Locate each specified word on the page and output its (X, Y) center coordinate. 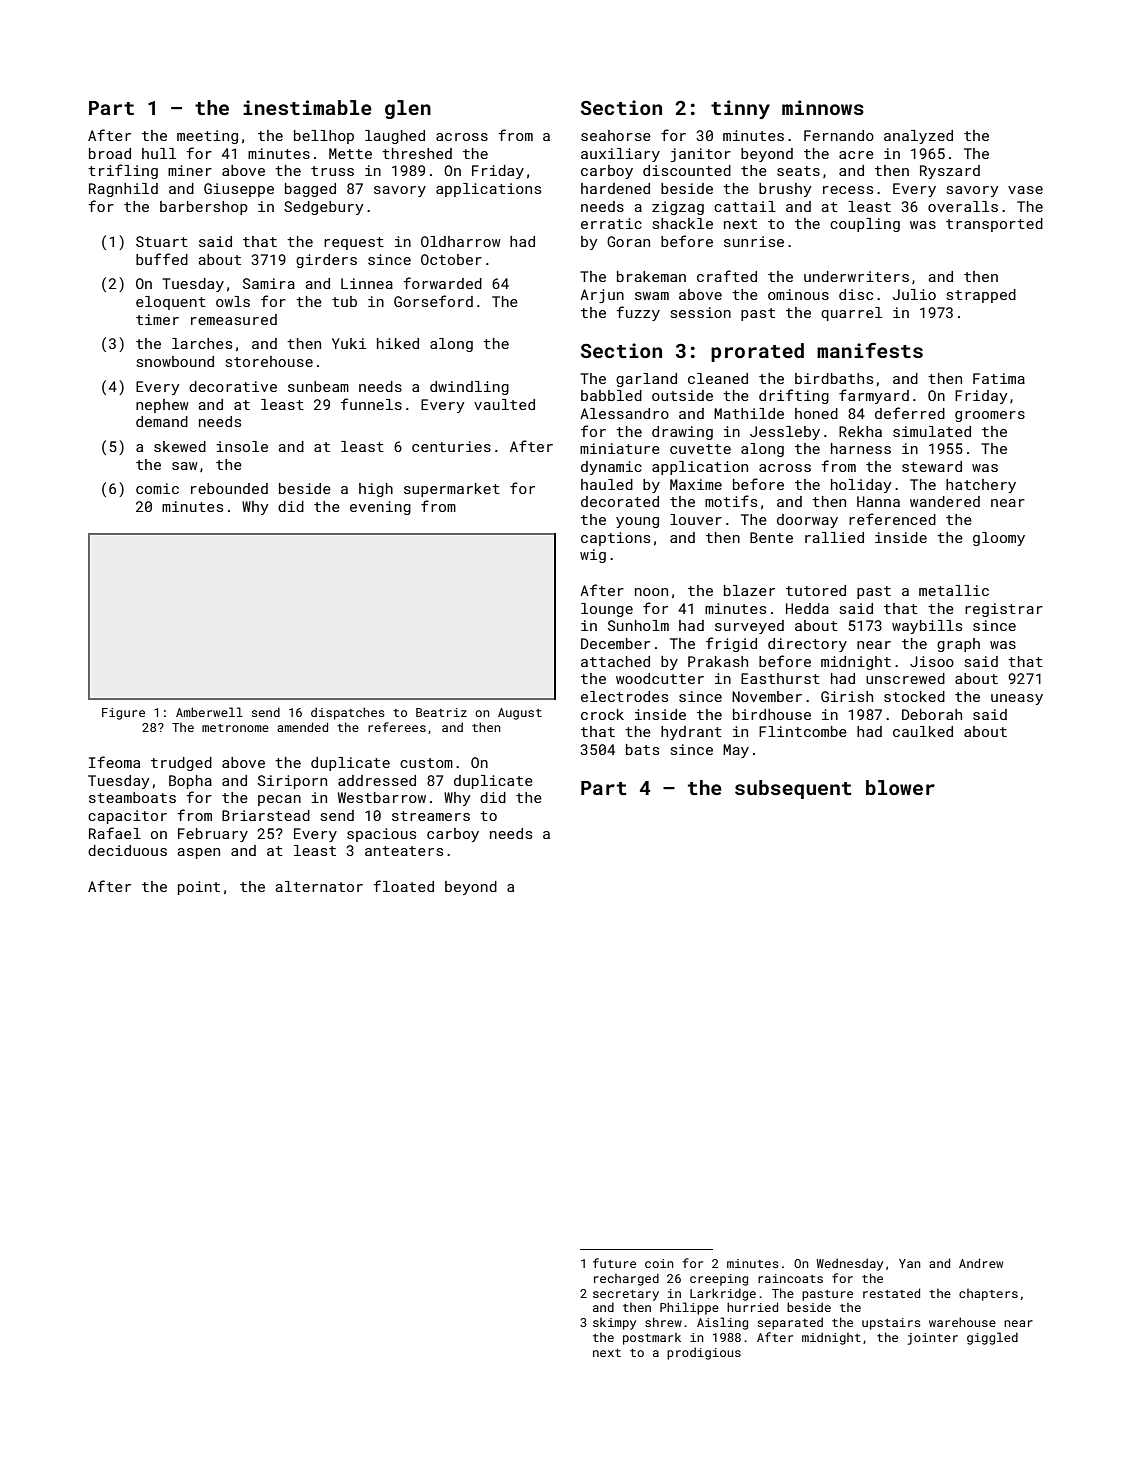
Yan (910, 1263)
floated (403, 886)
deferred (910, 413)
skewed (180, 446)
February (213, 835)
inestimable (307, 107)
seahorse (616, 135)
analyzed (918, 137)
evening (380, 508)
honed (816, 413)
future (614, 1263)
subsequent (793, 789)
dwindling (469, 388)
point (199, 888)
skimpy (614, 1324)
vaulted (504, 404)
